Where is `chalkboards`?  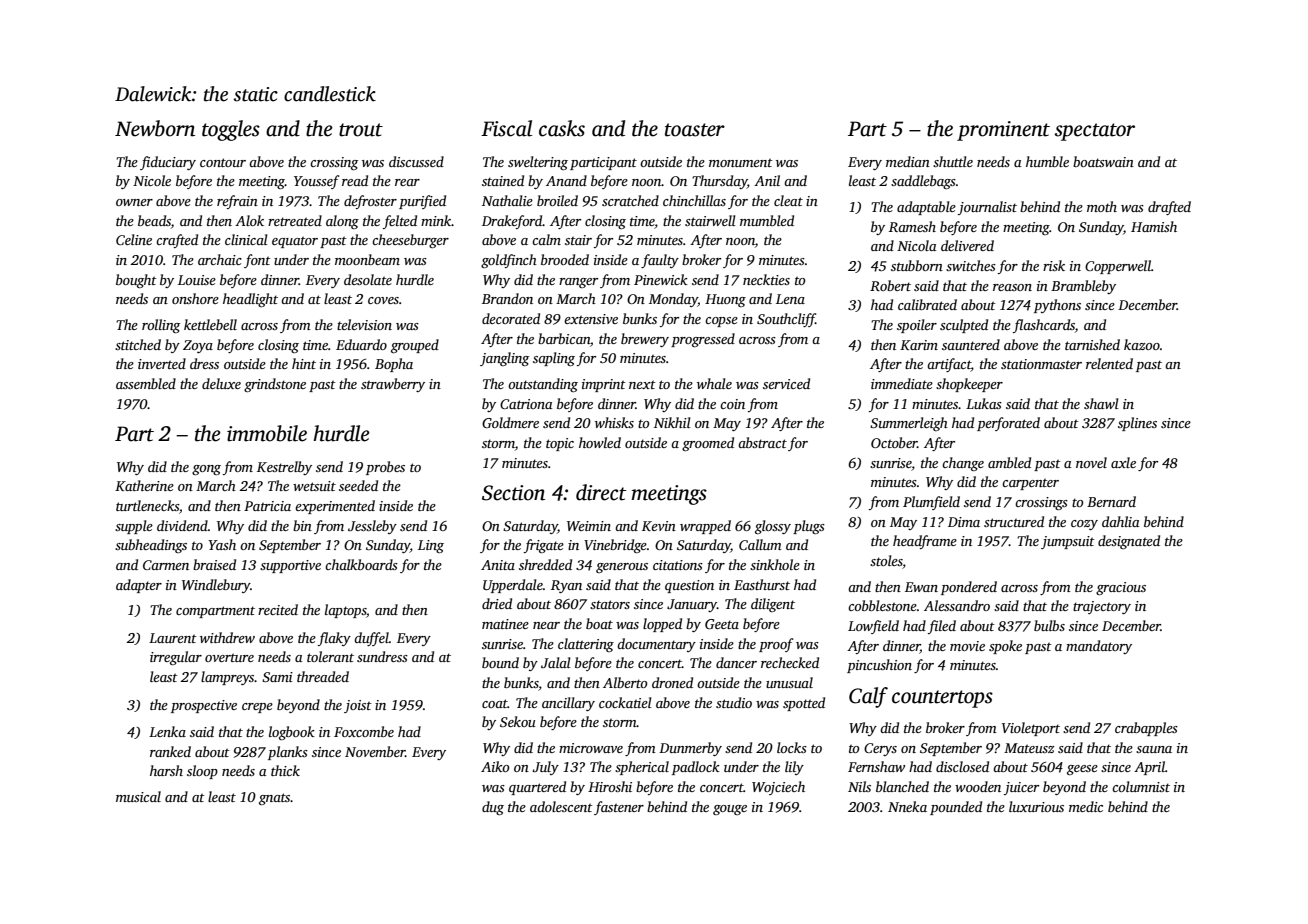
chalkboards is located at coordinates (361, 564).
